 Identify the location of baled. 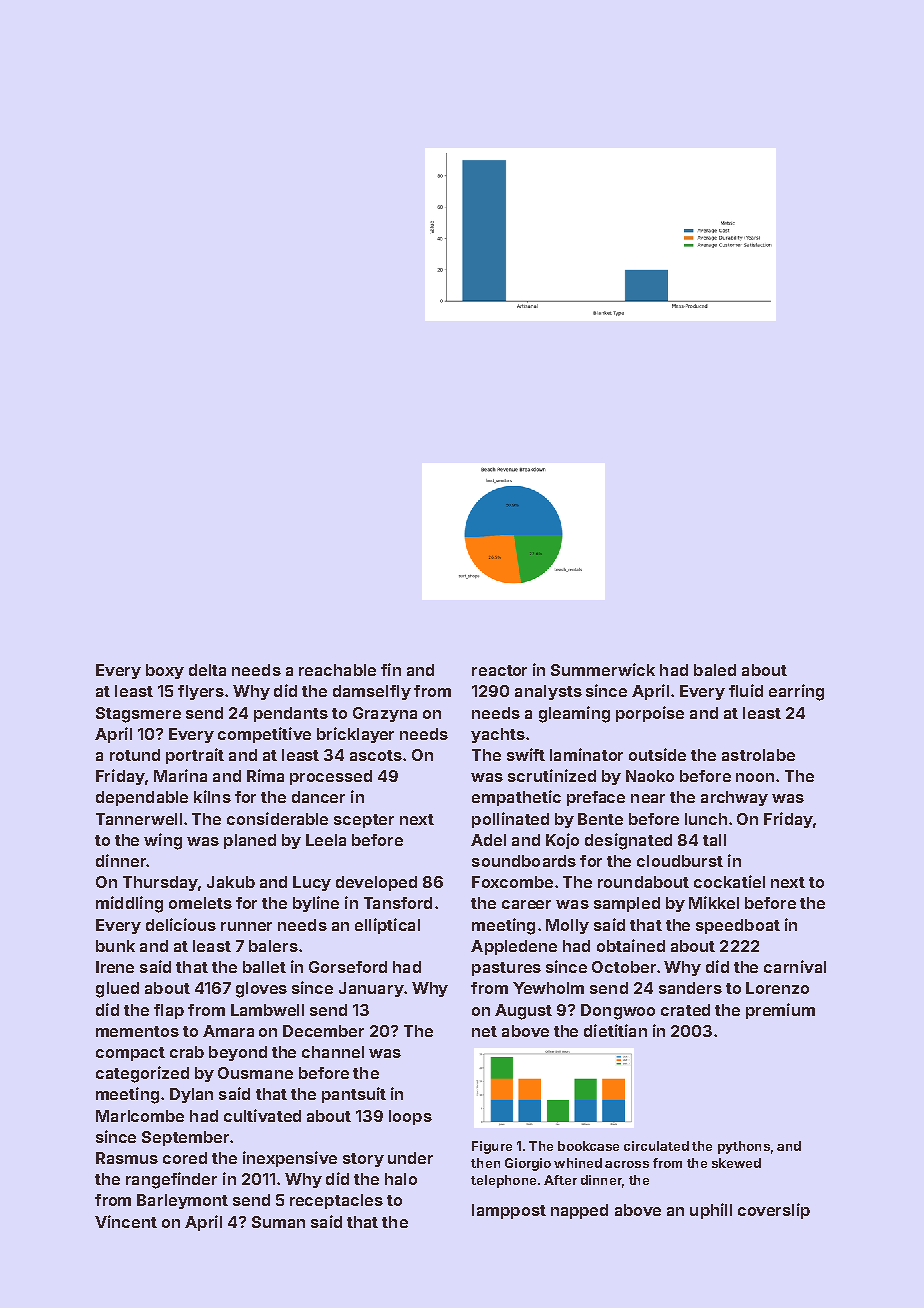
(715, 670).
